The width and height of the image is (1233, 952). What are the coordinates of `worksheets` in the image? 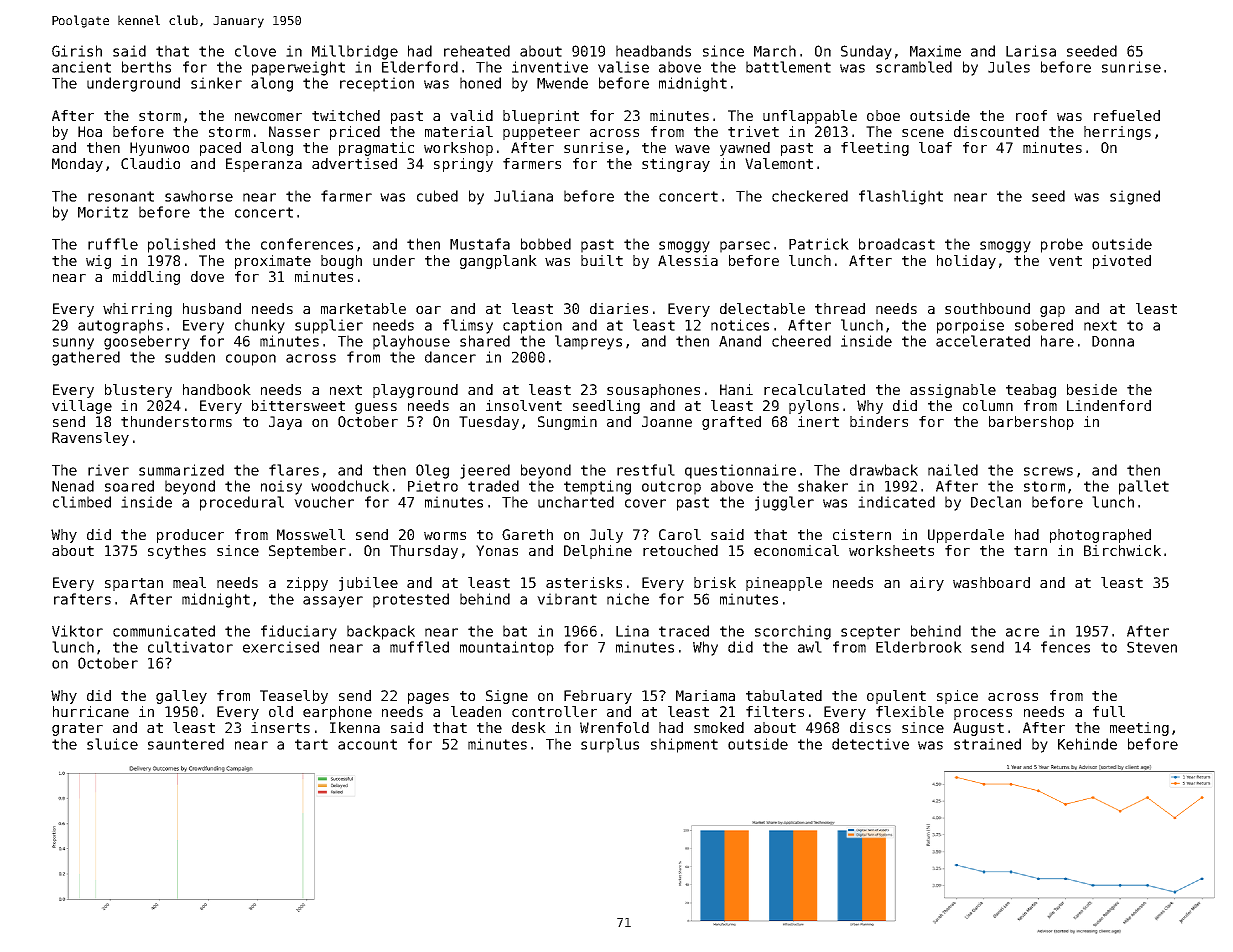 It's located at (891, 550).
